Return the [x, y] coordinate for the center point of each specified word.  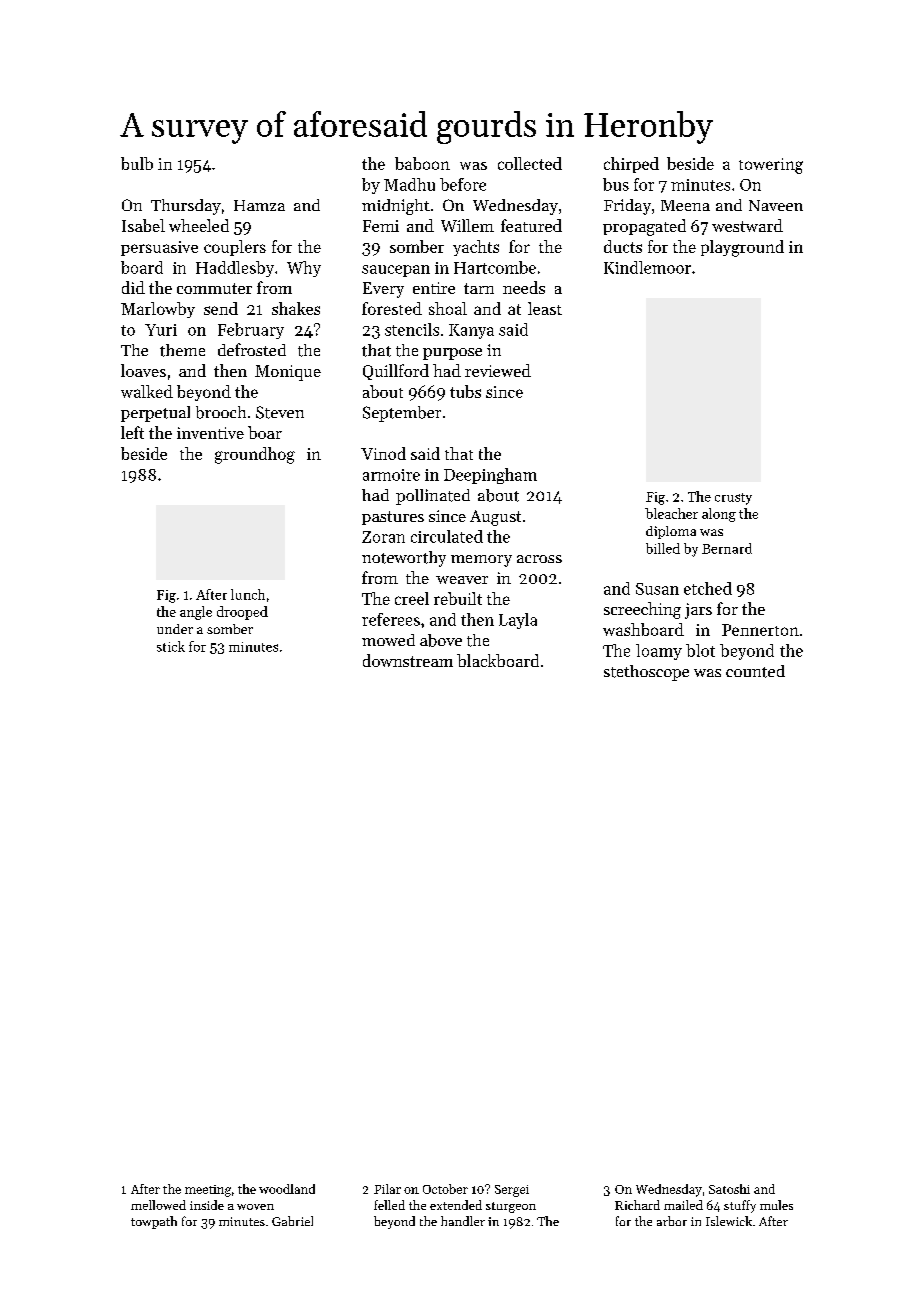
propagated [644, 227]
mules [776, 1205]
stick [171, 646]
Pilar [387, 1189]
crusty [733, 499]
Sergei [512, 1191]
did [133, 287]
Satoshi [729, 1189]
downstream [408, 660]
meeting [208, 1191]
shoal [448, 308]
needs [524, 287]
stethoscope [646, 673]
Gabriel [292, 1221]
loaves [143, 370]
